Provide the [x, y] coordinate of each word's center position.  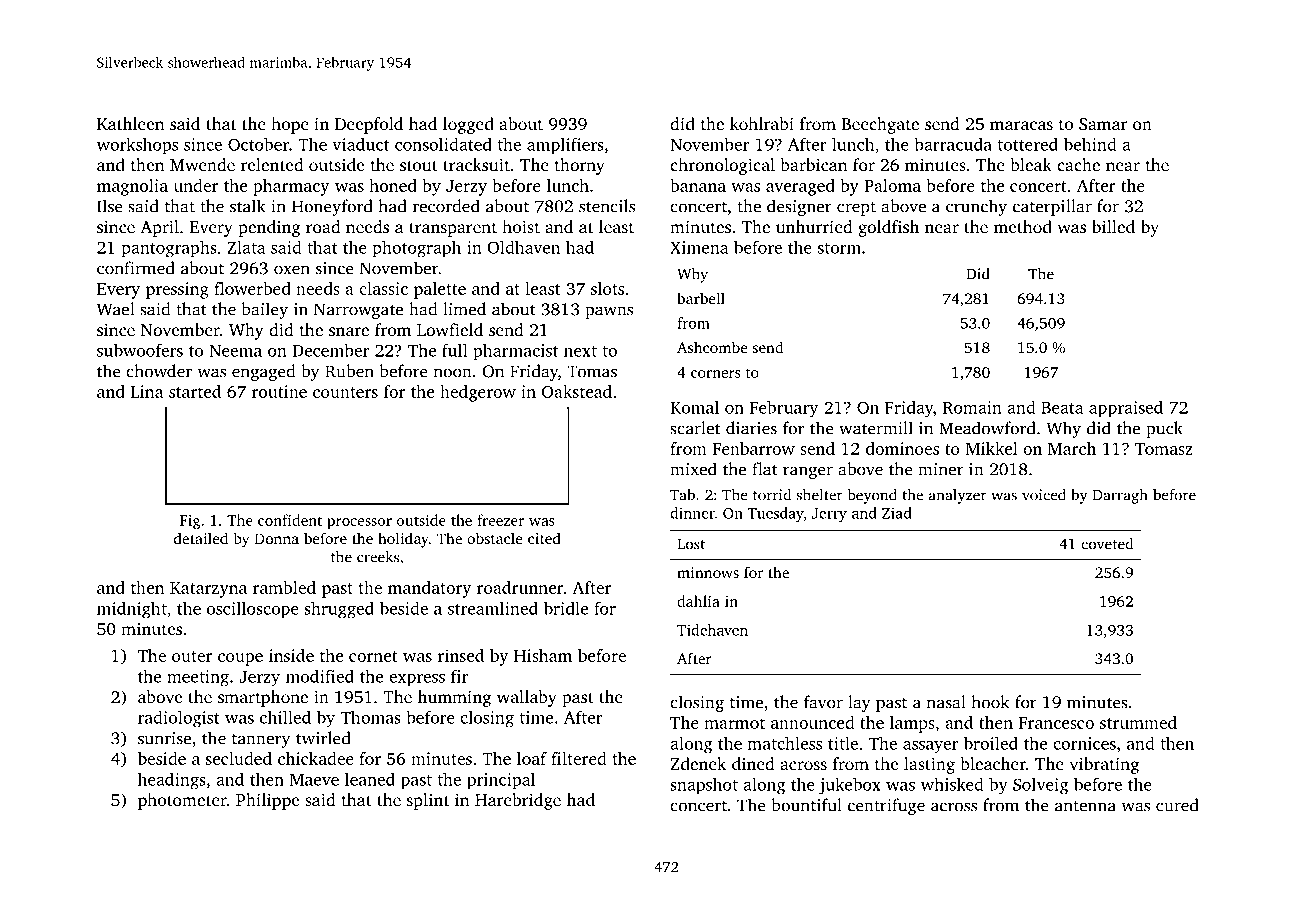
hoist [521, 226]
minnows [708, 572]
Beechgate [880, 125]
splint [428, 801]
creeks [378, 557]
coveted [1107, 544]
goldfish [888, 228]
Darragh [1120, 496]
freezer [500, 520]
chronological [722, 166]
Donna [277, 538]
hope [290, 125]
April [159, 228]
